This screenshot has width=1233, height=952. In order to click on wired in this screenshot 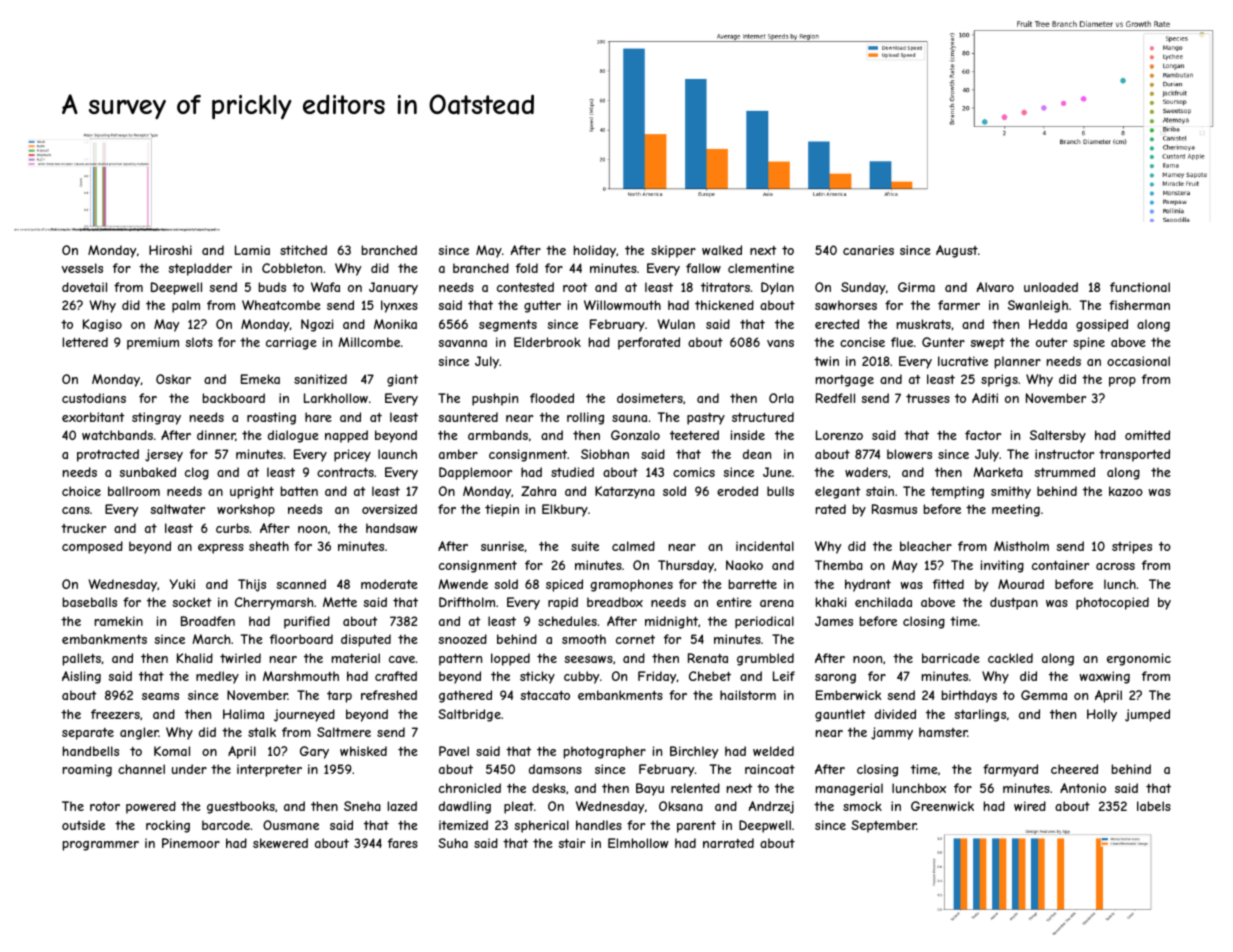, I will do `click(1030, 806)`.
